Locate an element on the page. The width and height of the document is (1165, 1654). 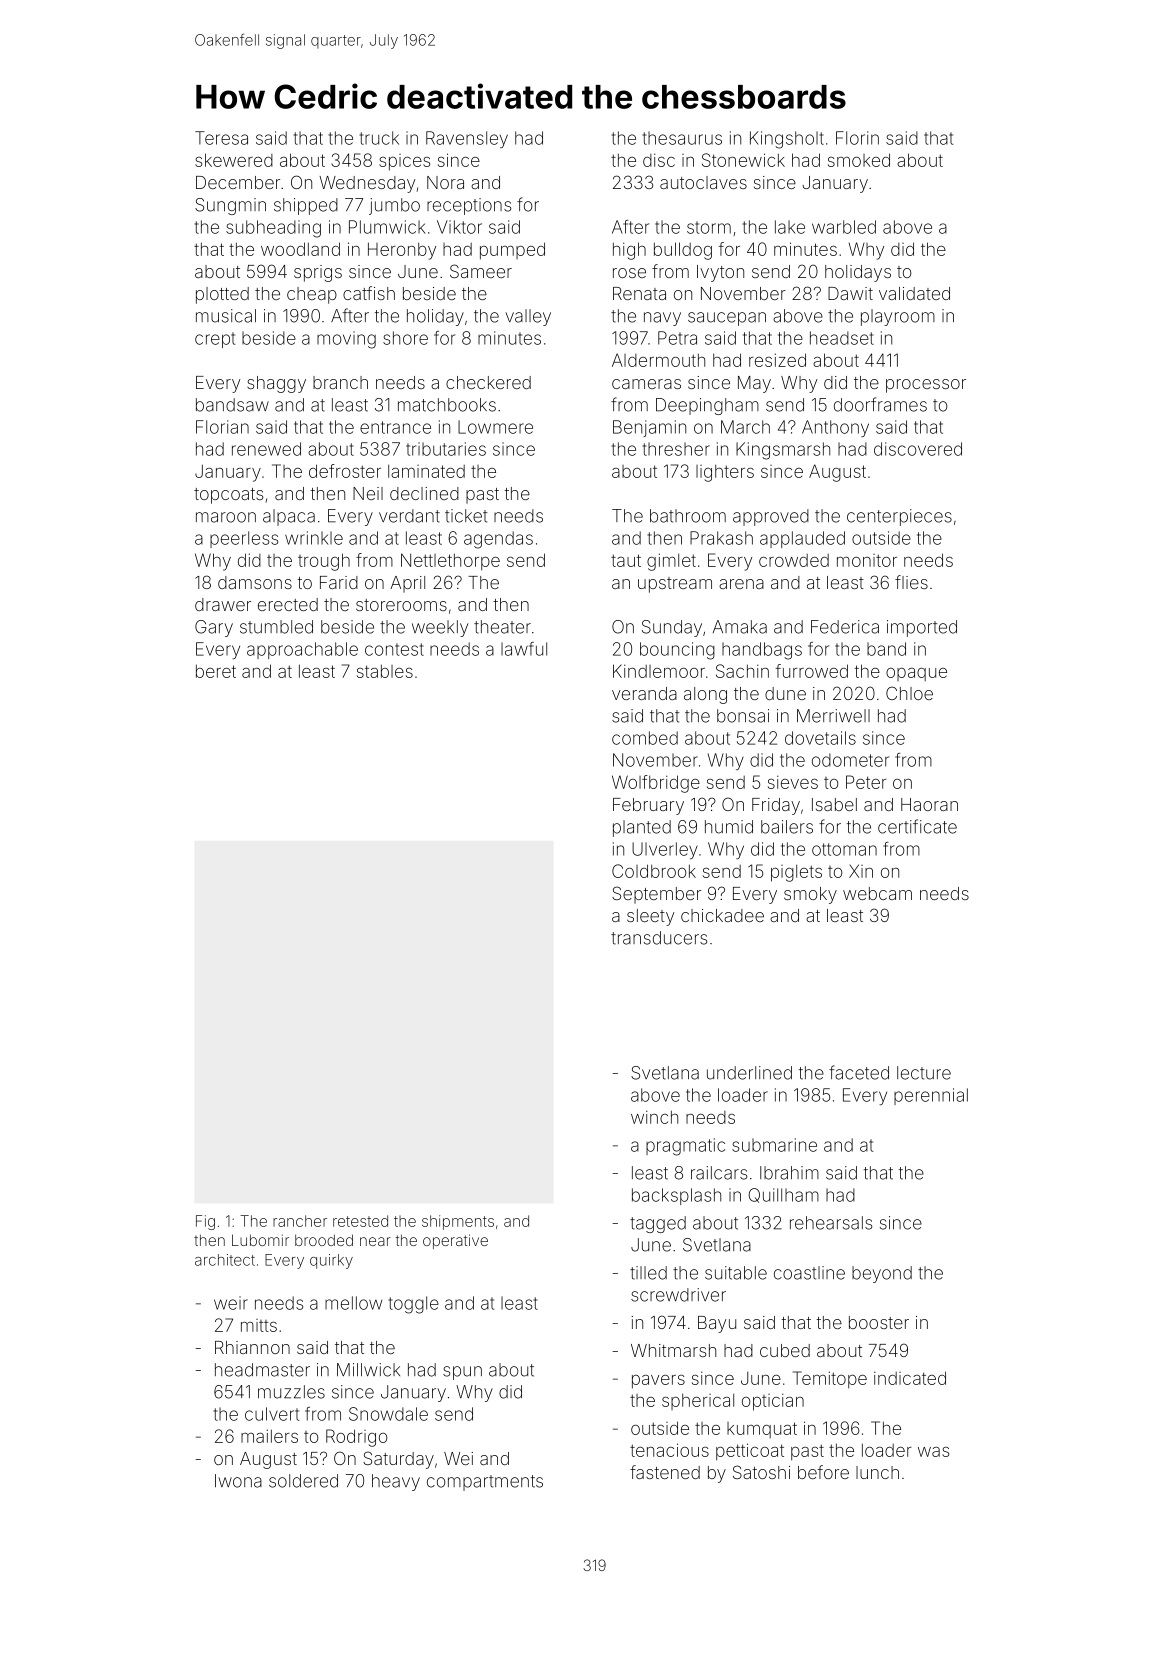
cheap is located at coordinates (312, 295).
